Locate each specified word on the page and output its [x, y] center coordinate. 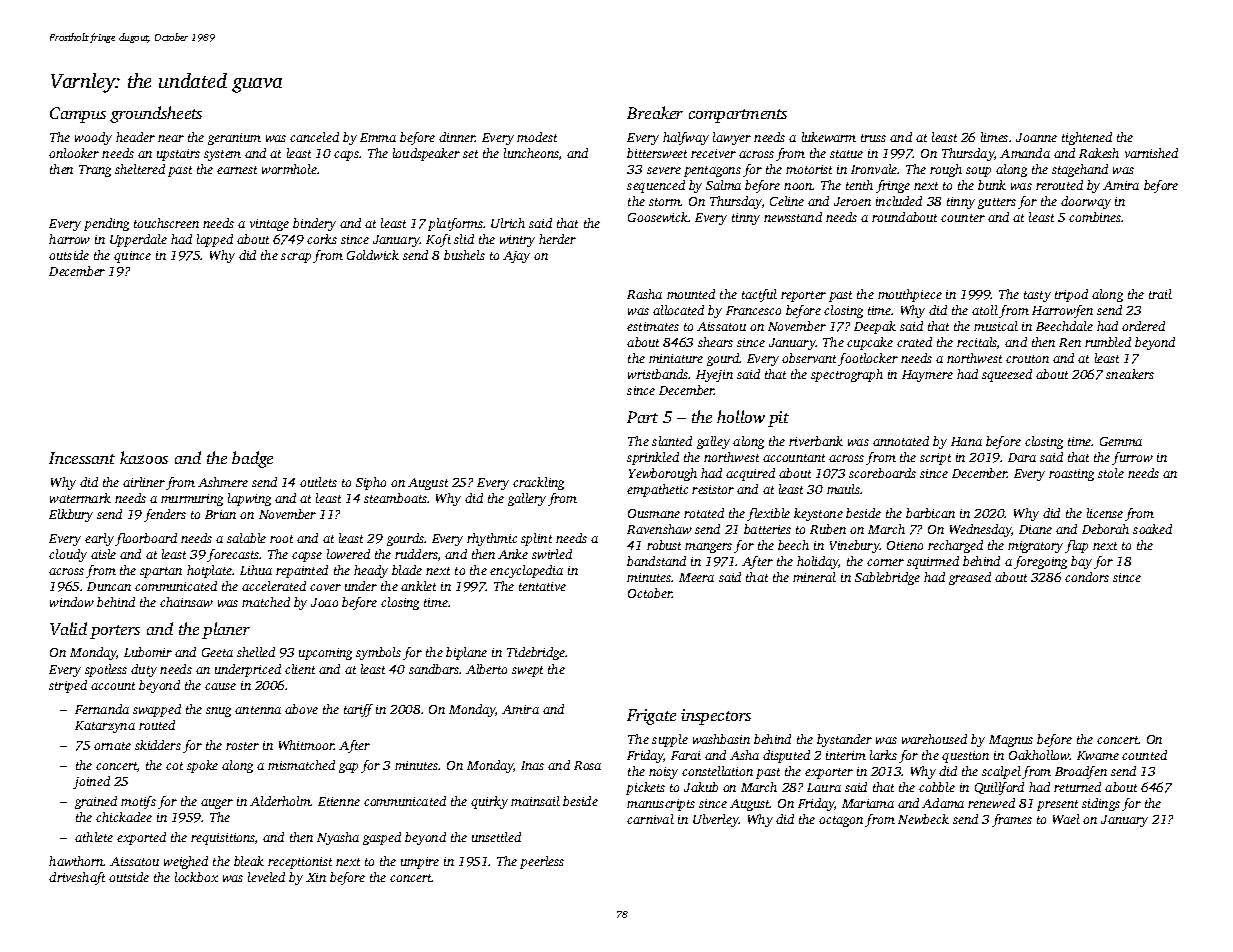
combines [1095, 217]
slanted [672, 441]
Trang [95, 171]
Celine [787, 201]
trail [1160, 294]
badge [252, 459]
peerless [542, 862]
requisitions [223, 839]
